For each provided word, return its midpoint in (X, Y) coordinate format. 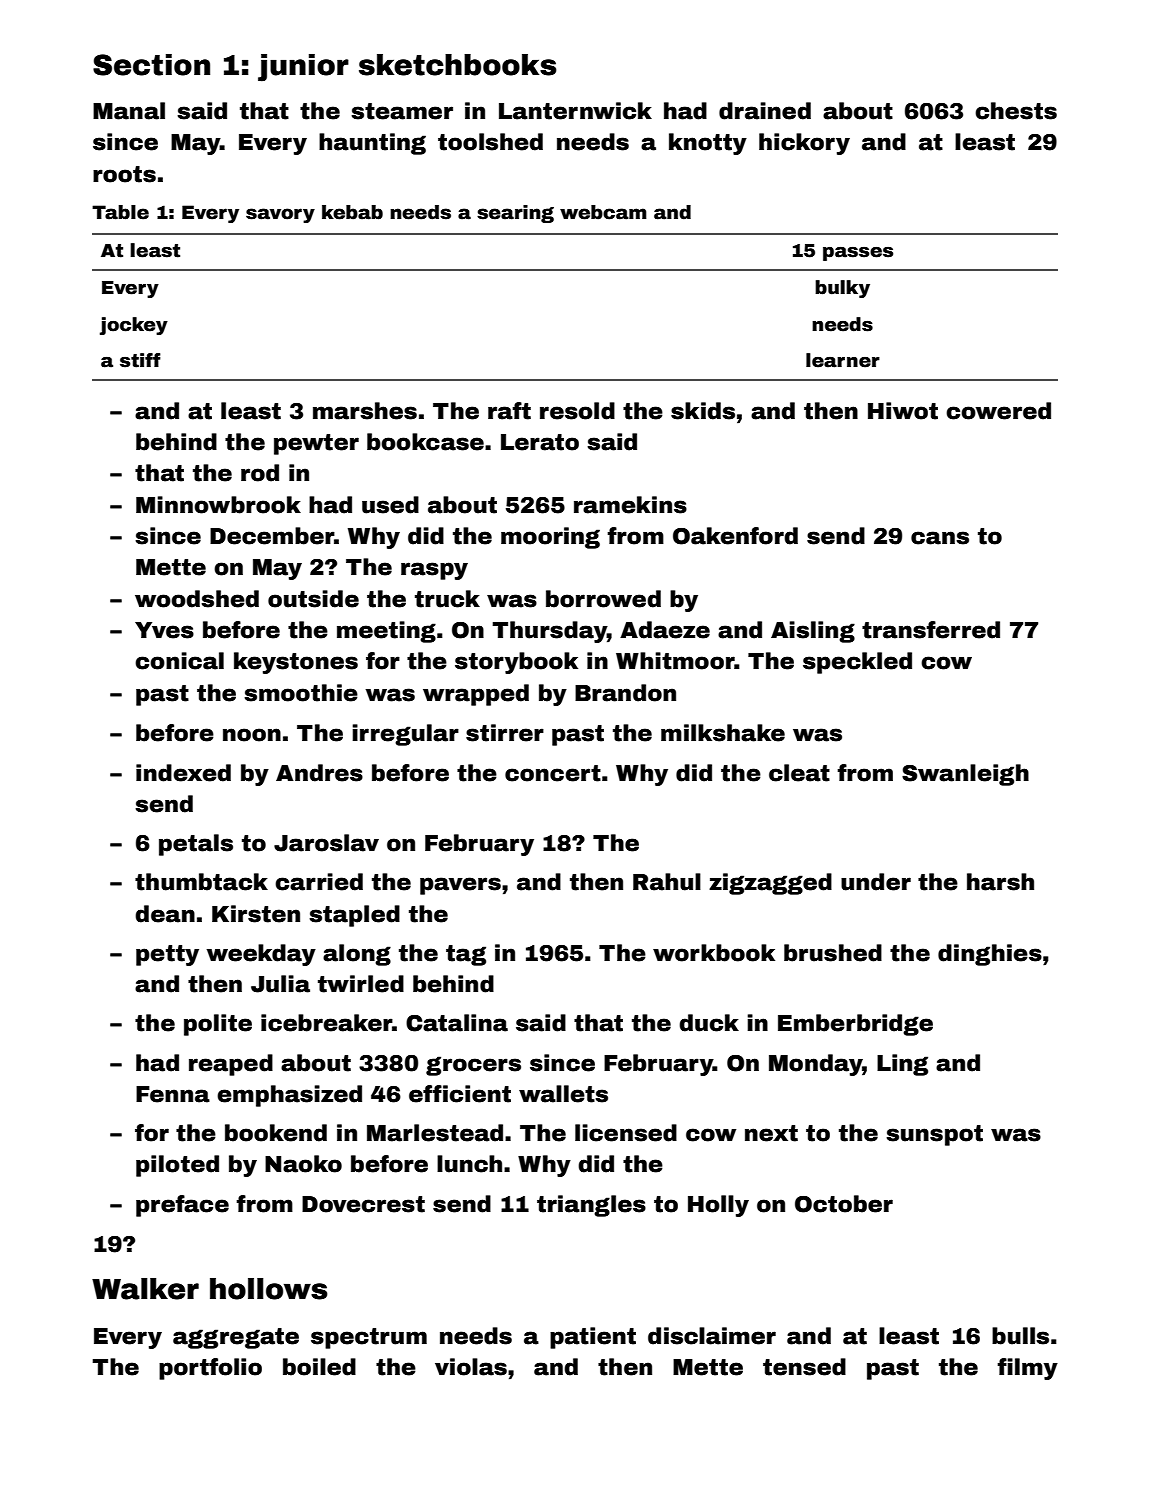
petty (167, 955)
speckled (857, 663)
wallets (563, 1094)
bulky (842, 289)
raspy (434, 571)
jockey (134, 326)
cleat (799, 773)
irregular (405, 735)
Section (151, 65)
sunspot (934, 1135)
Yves (164, 630)
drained (765, 111)
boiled (319, 1367)
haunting (372, 144)
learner (843, 360)
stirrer (505, 733)
